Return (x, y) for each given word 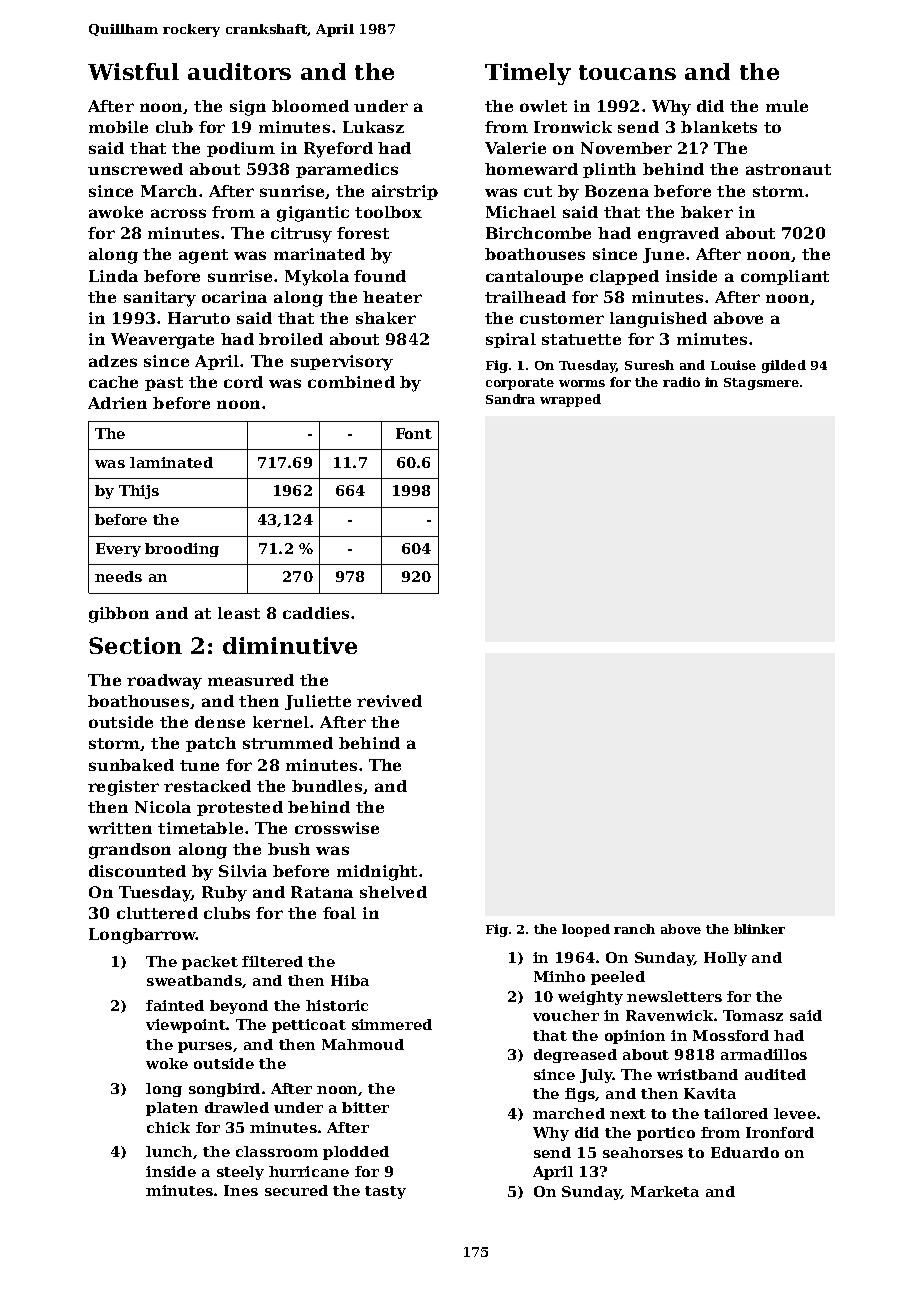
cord (243, 382)
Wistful (133, 71)
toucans (627, 72)
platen (172, 1109)
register (123, 788)
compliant (785, 277)
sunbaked (131, 765)
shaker (386, 318)
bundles (327, 786)
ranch (634, 929)
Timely (528, 74)
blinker (759, 929)
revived (389, 701)
